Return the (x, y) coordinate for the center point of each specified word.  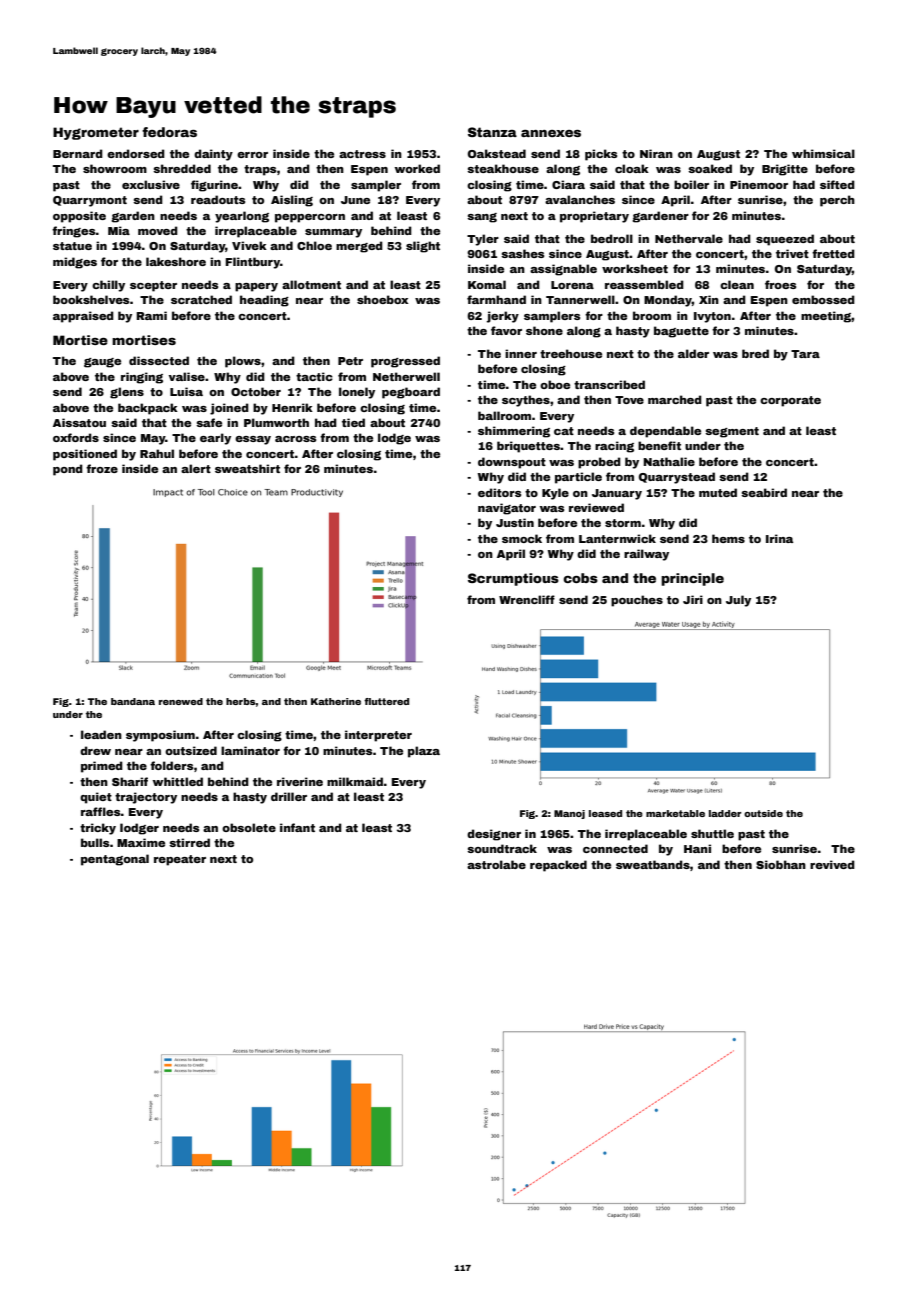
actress (362, 154)
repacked (558, 866)
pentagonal (115, 860)
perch (837, 201)
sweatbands (653, 864)
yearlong (242, 217)
